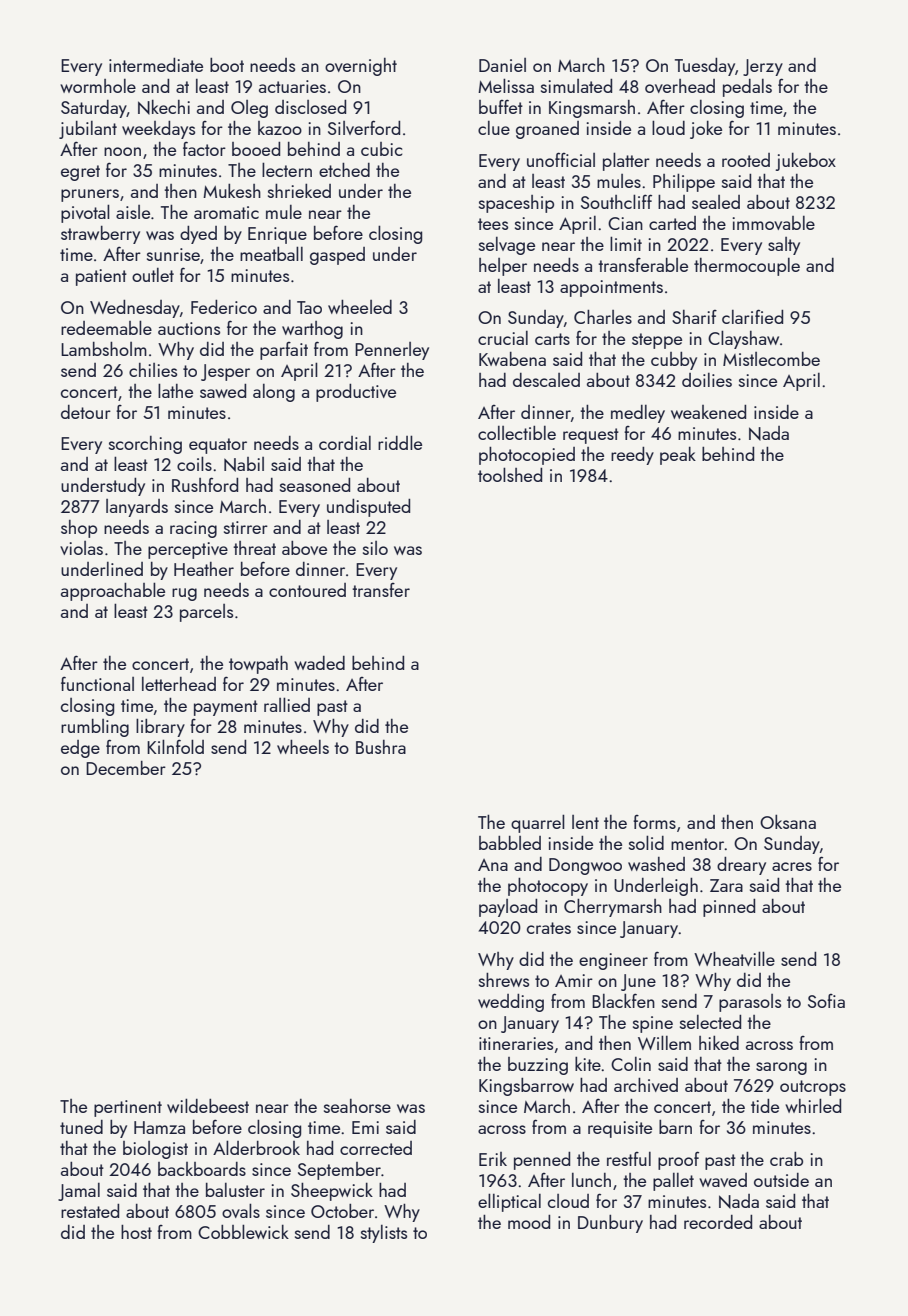  What do you see at coordinates (763, 67) in the page?
I see `Jerzy` at bounding box center [763, 67].
